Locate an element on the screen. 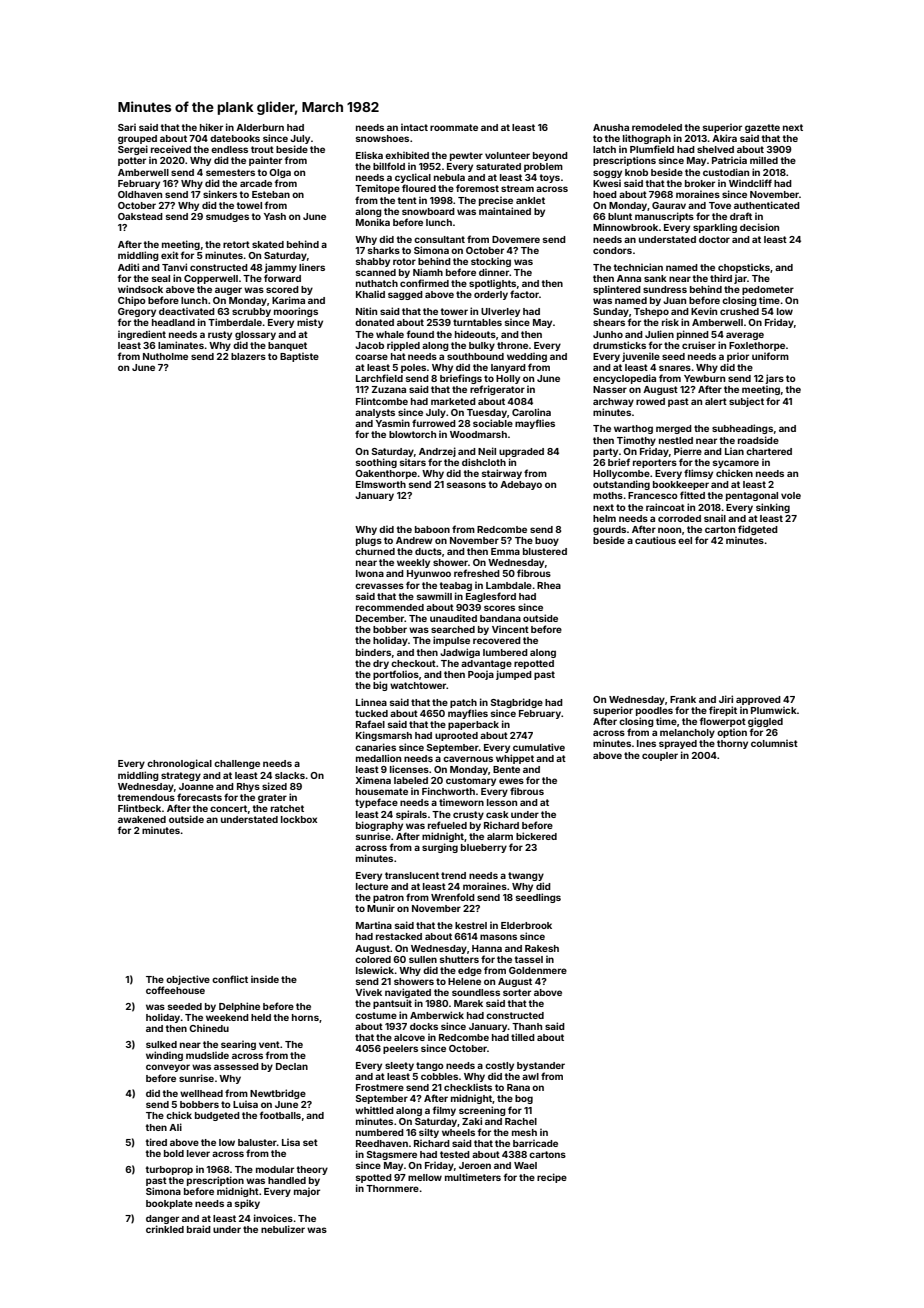 The width and height of the screenshot is (924, 1308). Baptiste is located at coordinates (299, 357).
